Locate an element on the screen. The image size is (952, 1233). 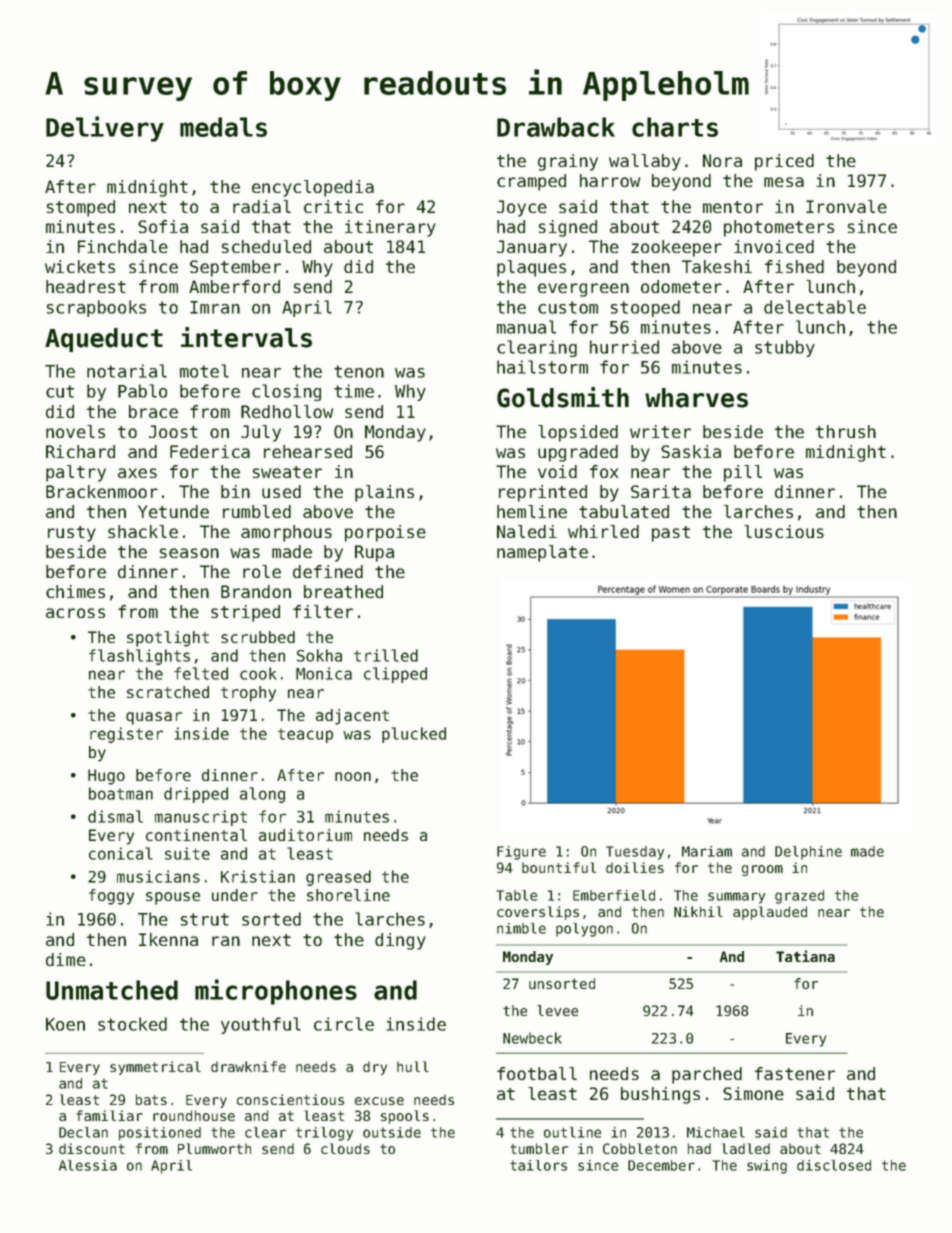
priced is located at coordinates (784, 162).
